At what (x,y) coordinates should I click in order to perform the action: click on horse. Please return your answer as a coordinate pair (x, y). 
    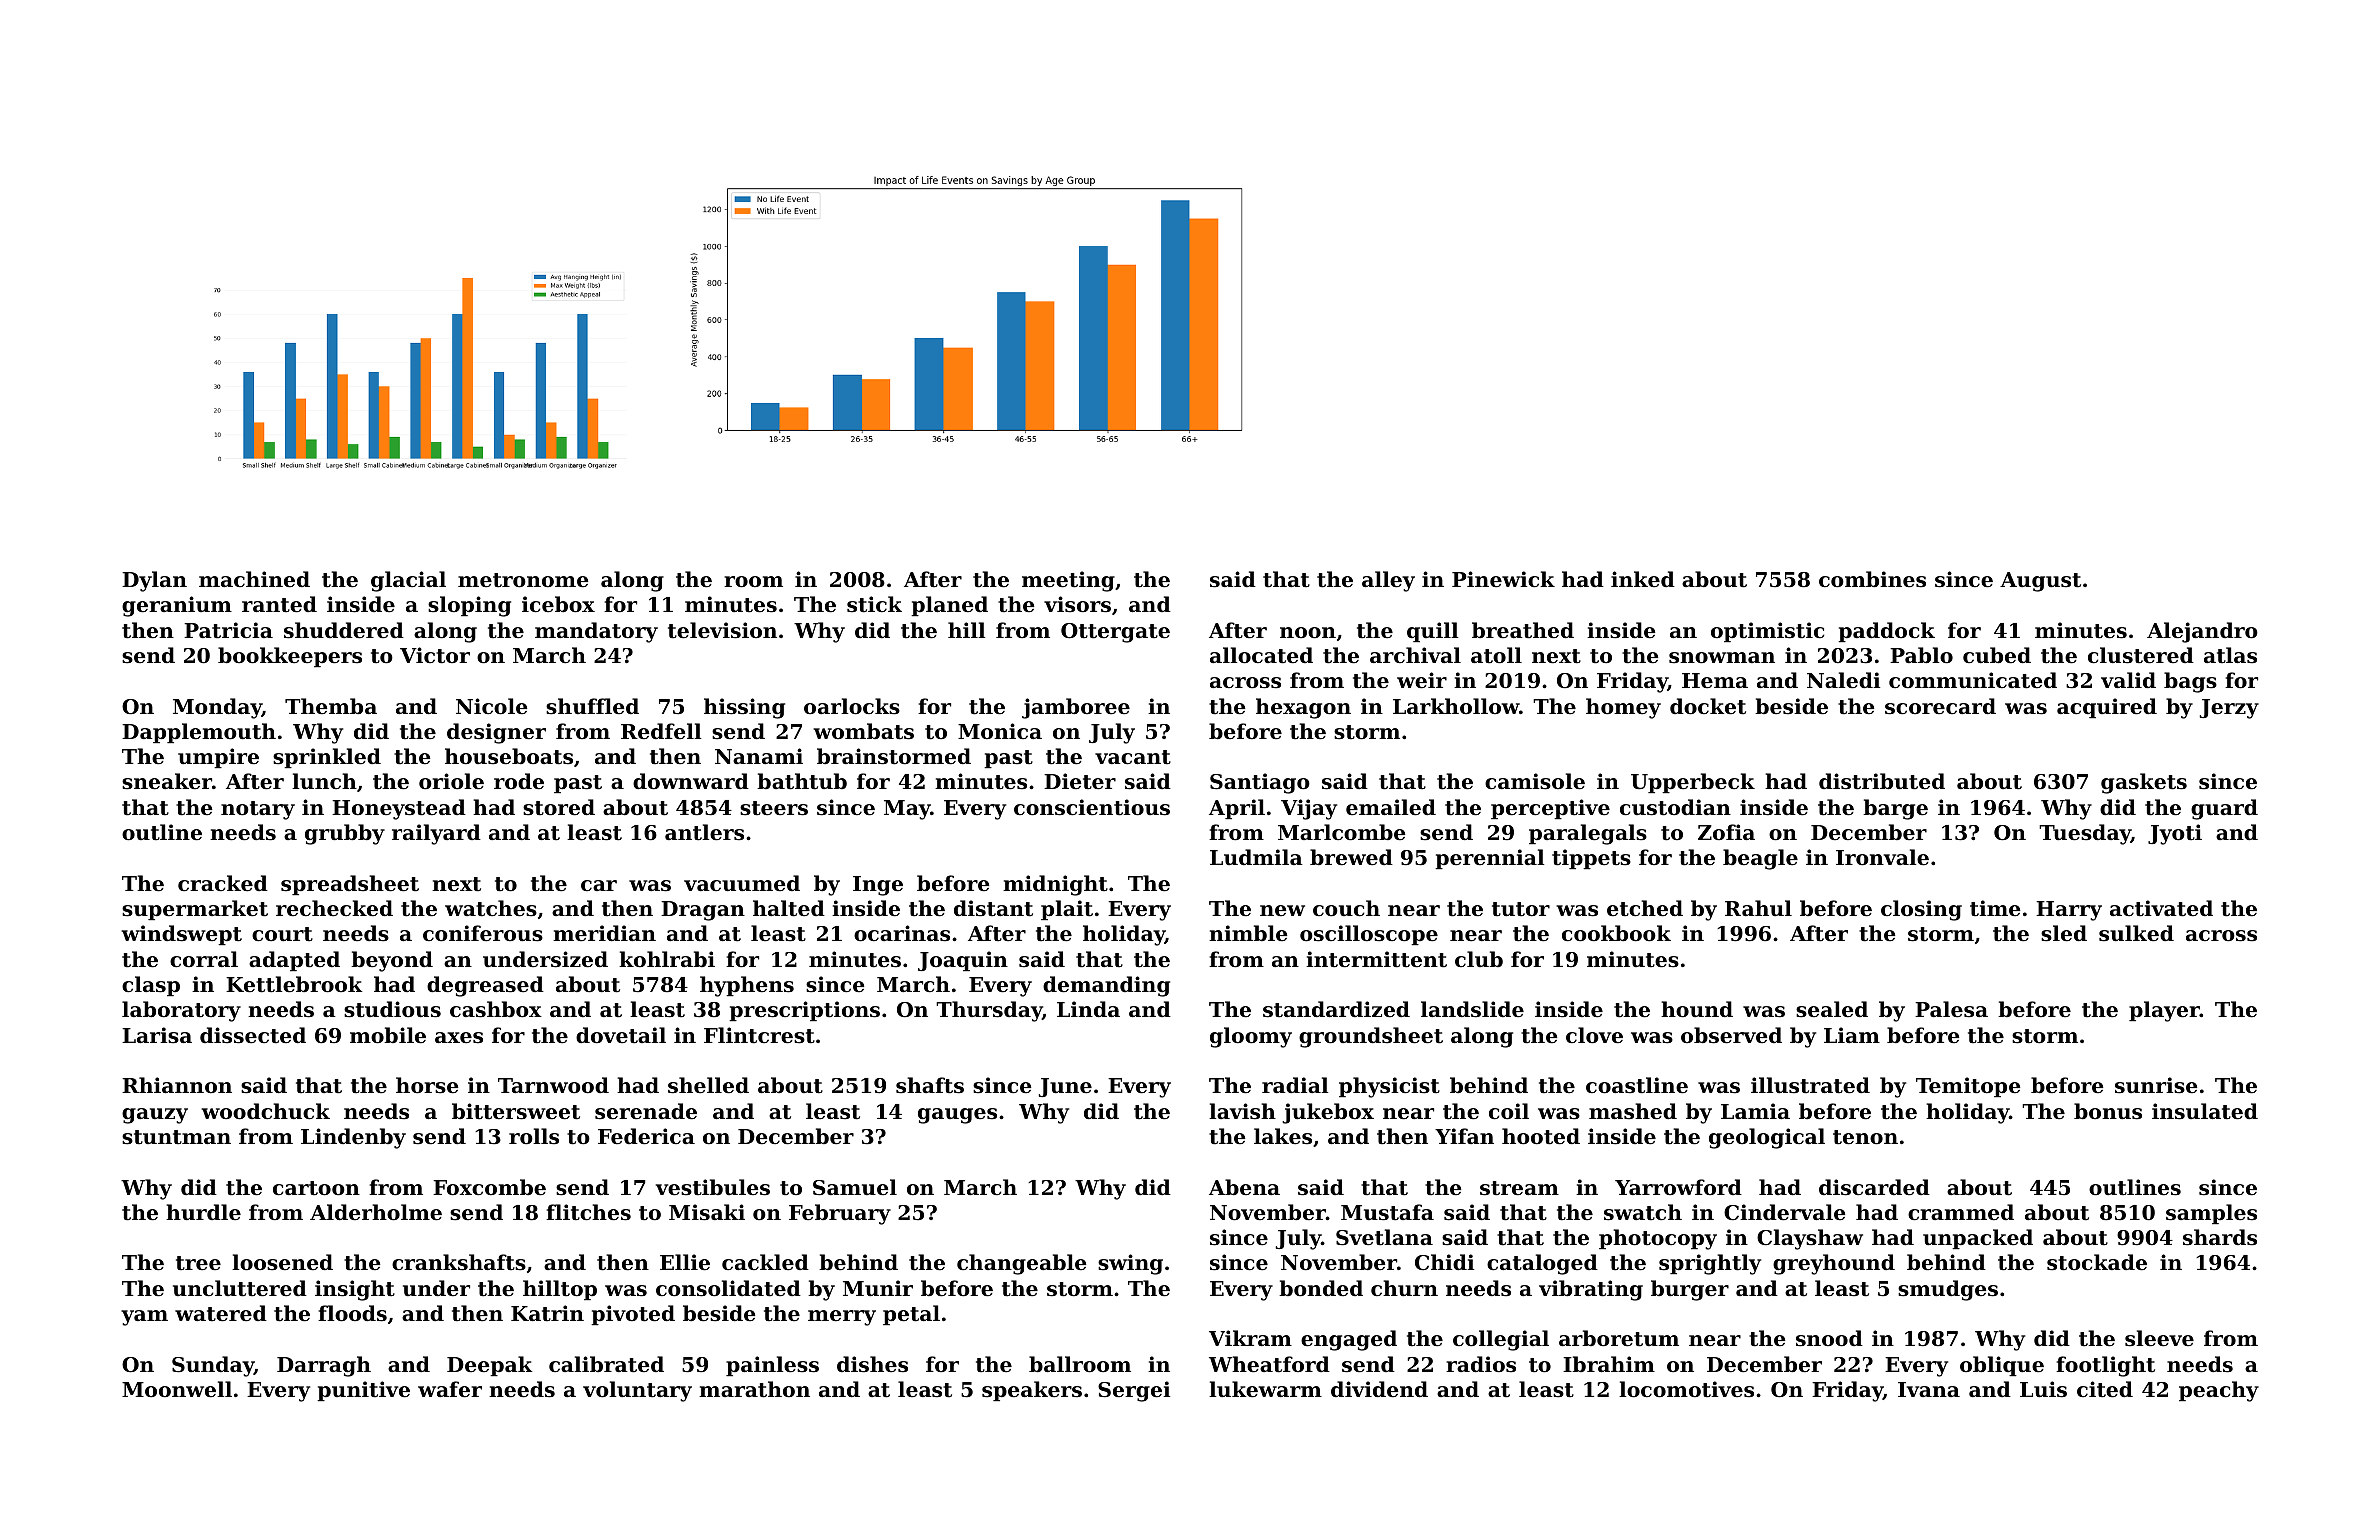
    Looking at the image, I should click on (427, 1085).
